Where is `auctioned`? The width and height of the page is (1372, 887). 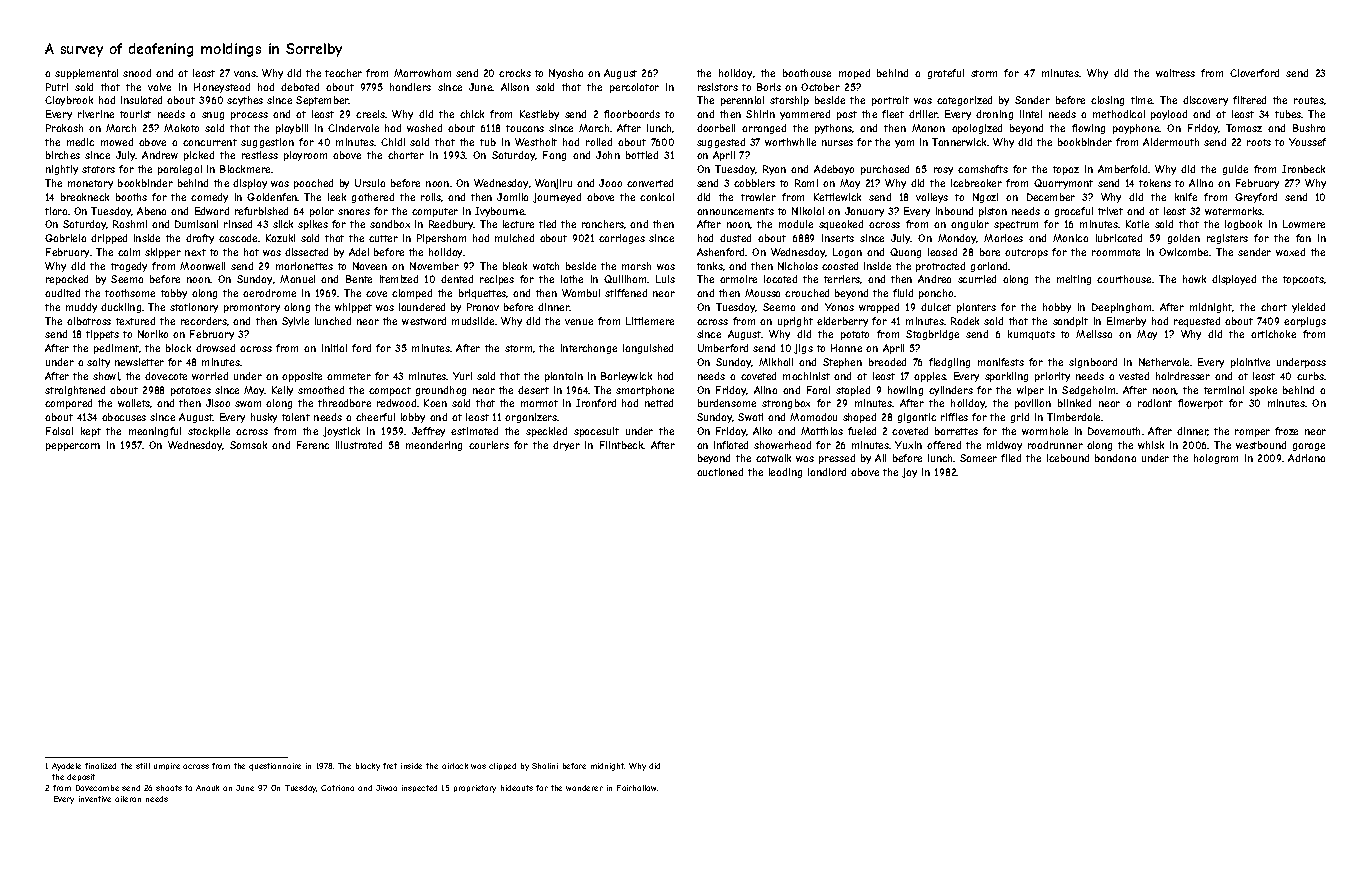 auctioned is located at coordinates (720, 472).
